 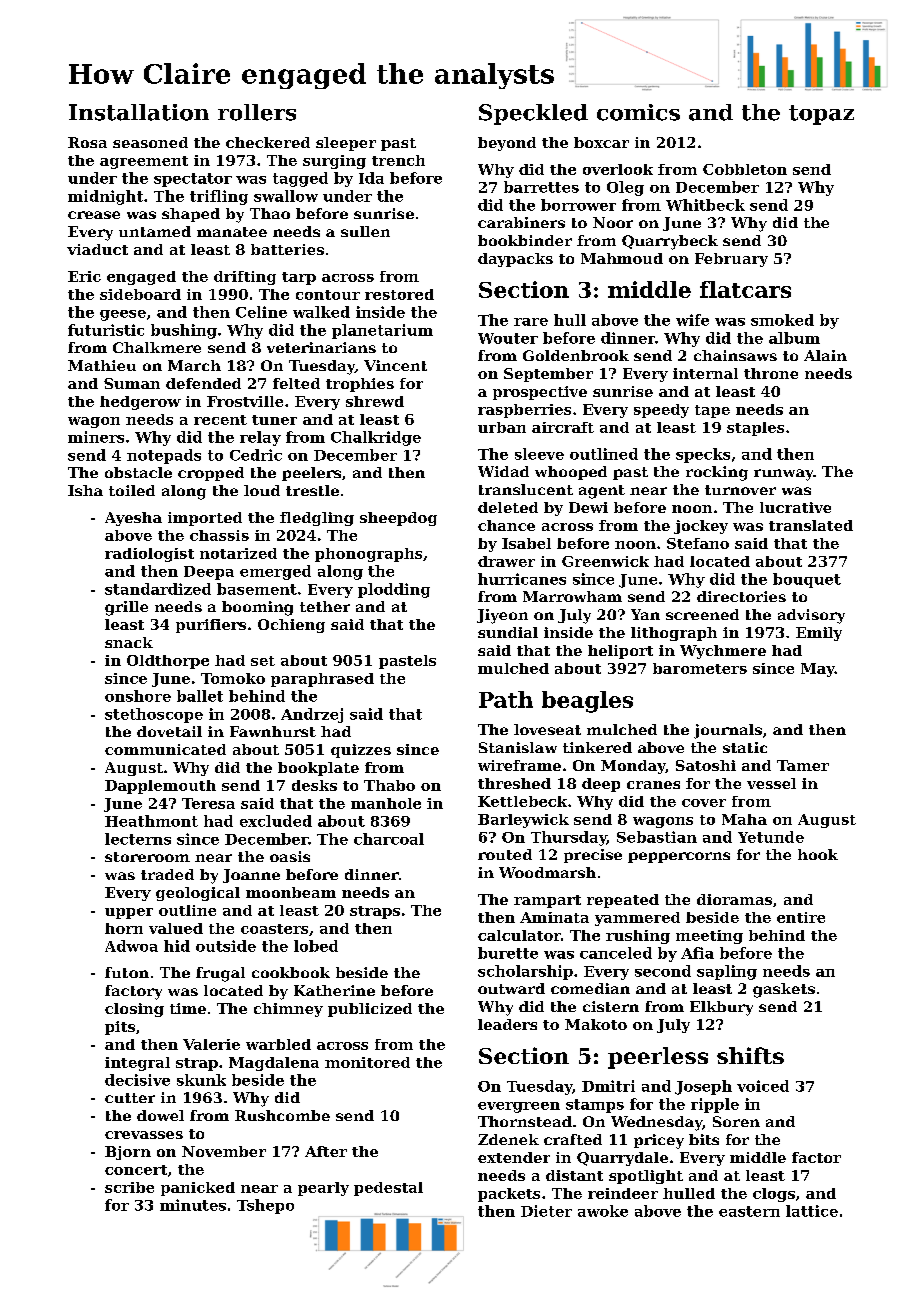 What do you see at coordinates (144, 162) in the page?
I see `agreement` at bounding box center [144, 162].
